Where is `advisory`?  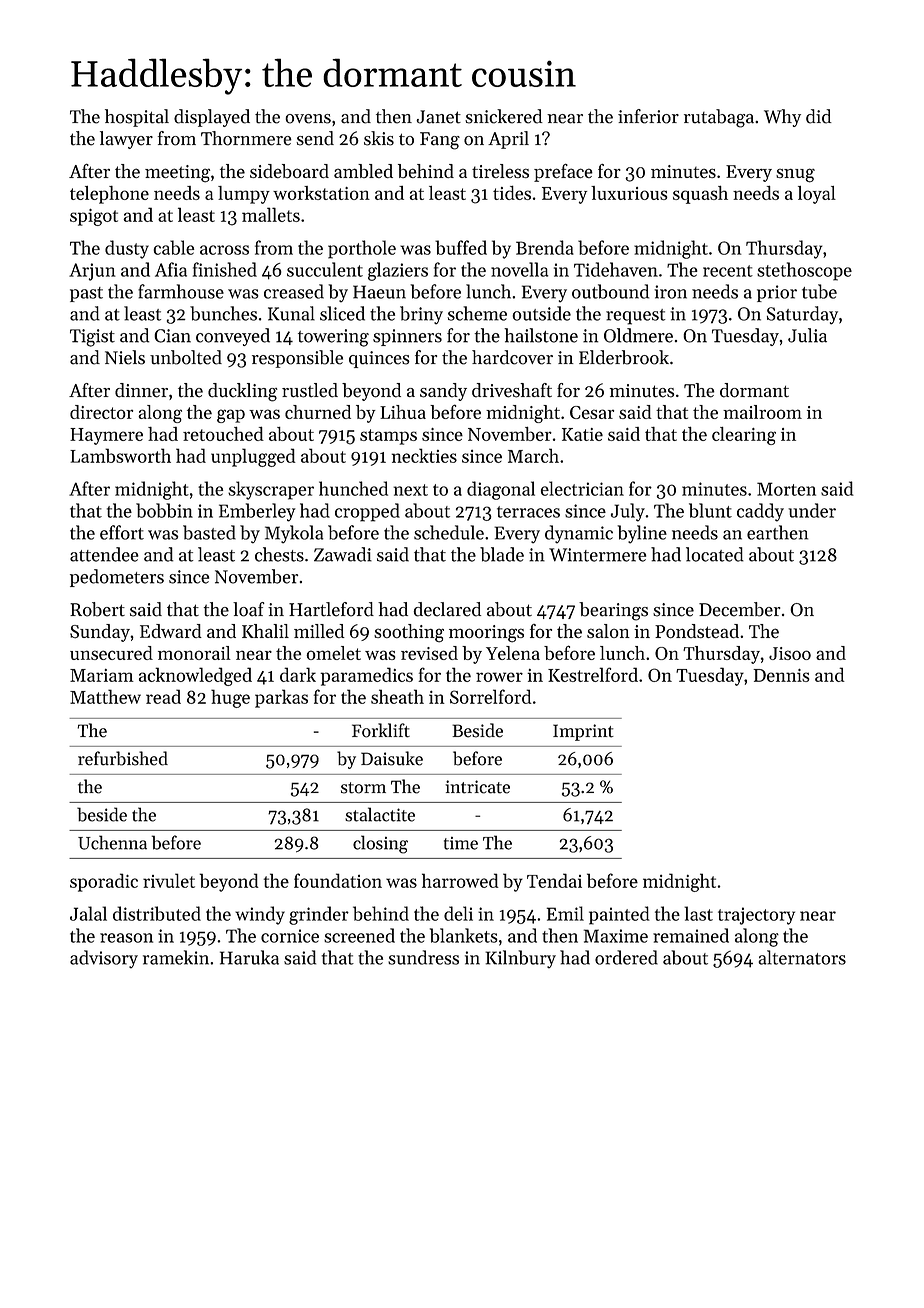
advisory is located at coordinates (104, 959).
